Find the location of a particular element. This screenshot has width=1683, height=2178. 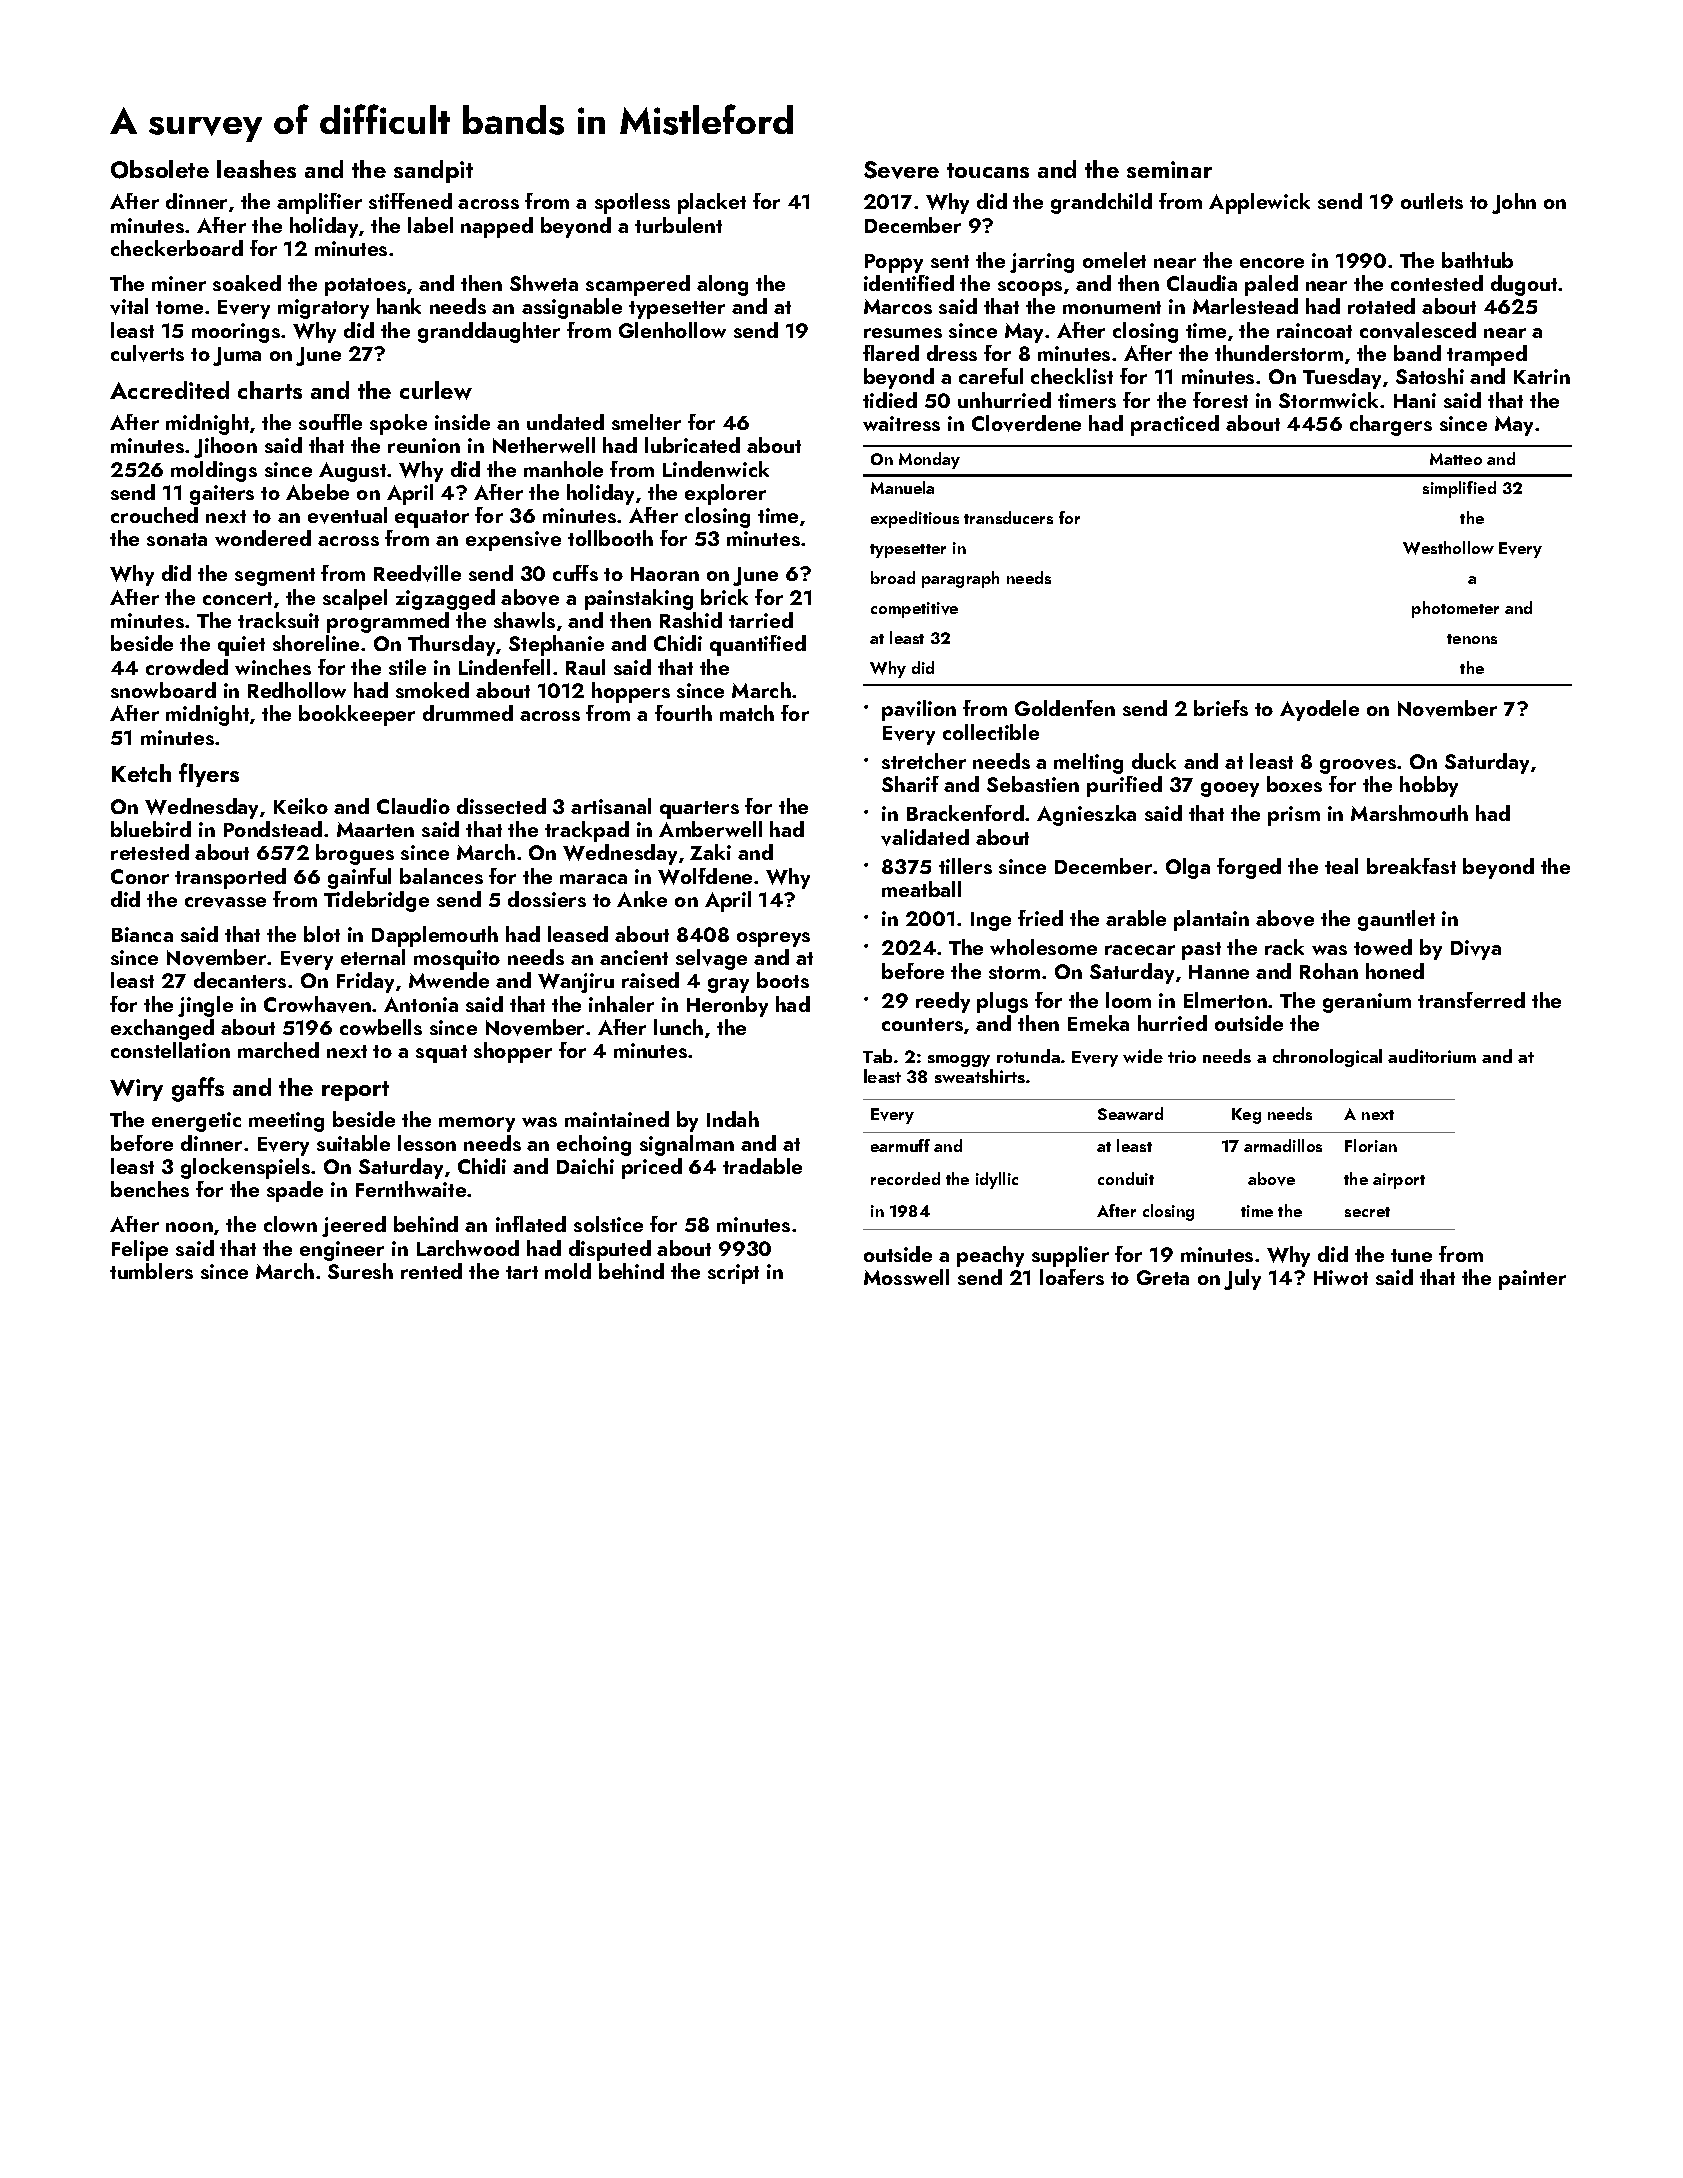

Shweta is located at coordinates (544, 283).
